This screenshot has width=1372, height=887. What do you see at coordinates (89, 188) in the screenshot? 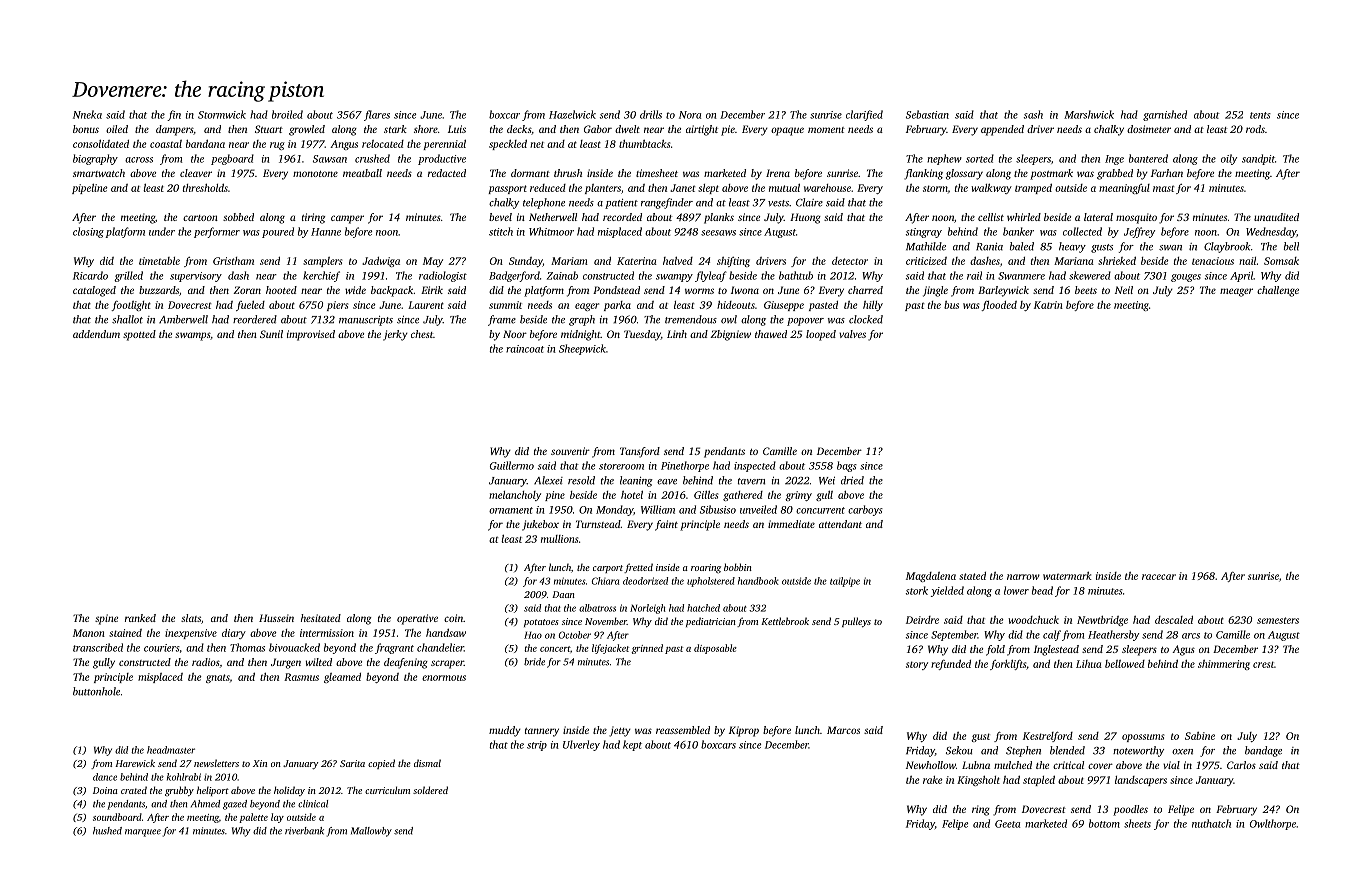
I see `pipeline` at bounding box center [89, 188].
